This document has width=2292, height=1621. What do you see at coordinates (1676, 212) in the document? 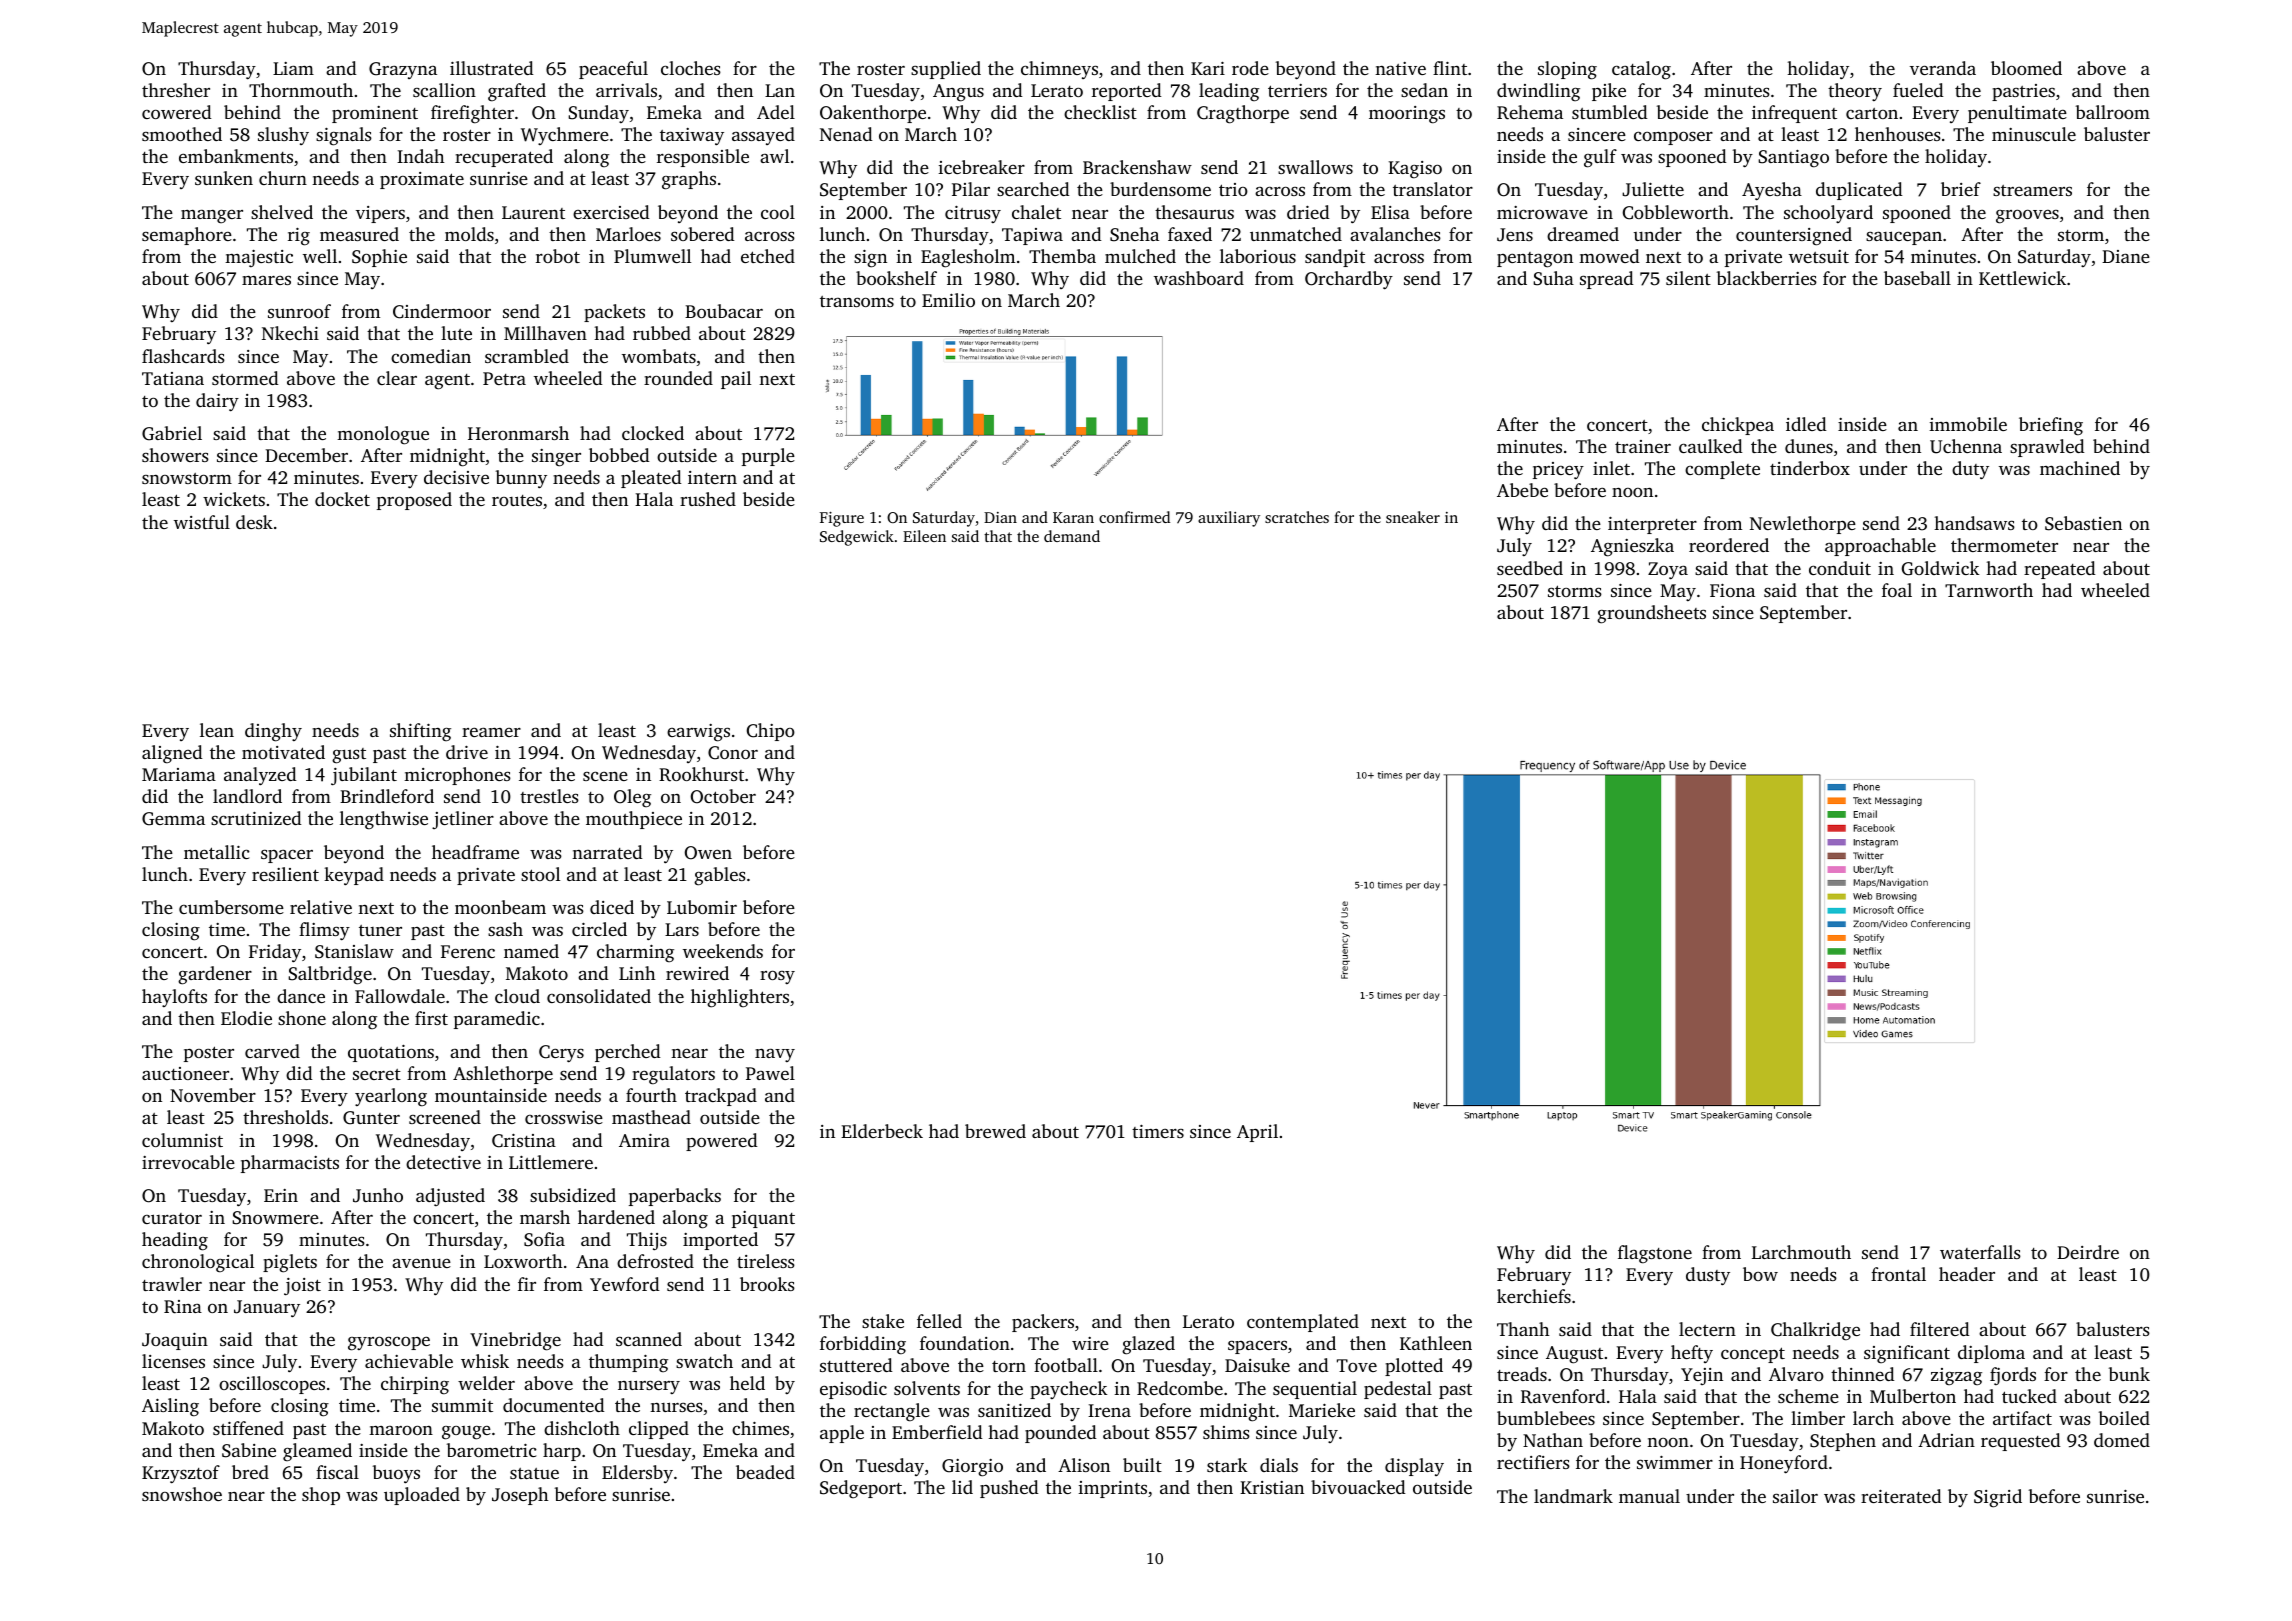
I see `Cobbleworth` at bounding box center [1676, 212].
